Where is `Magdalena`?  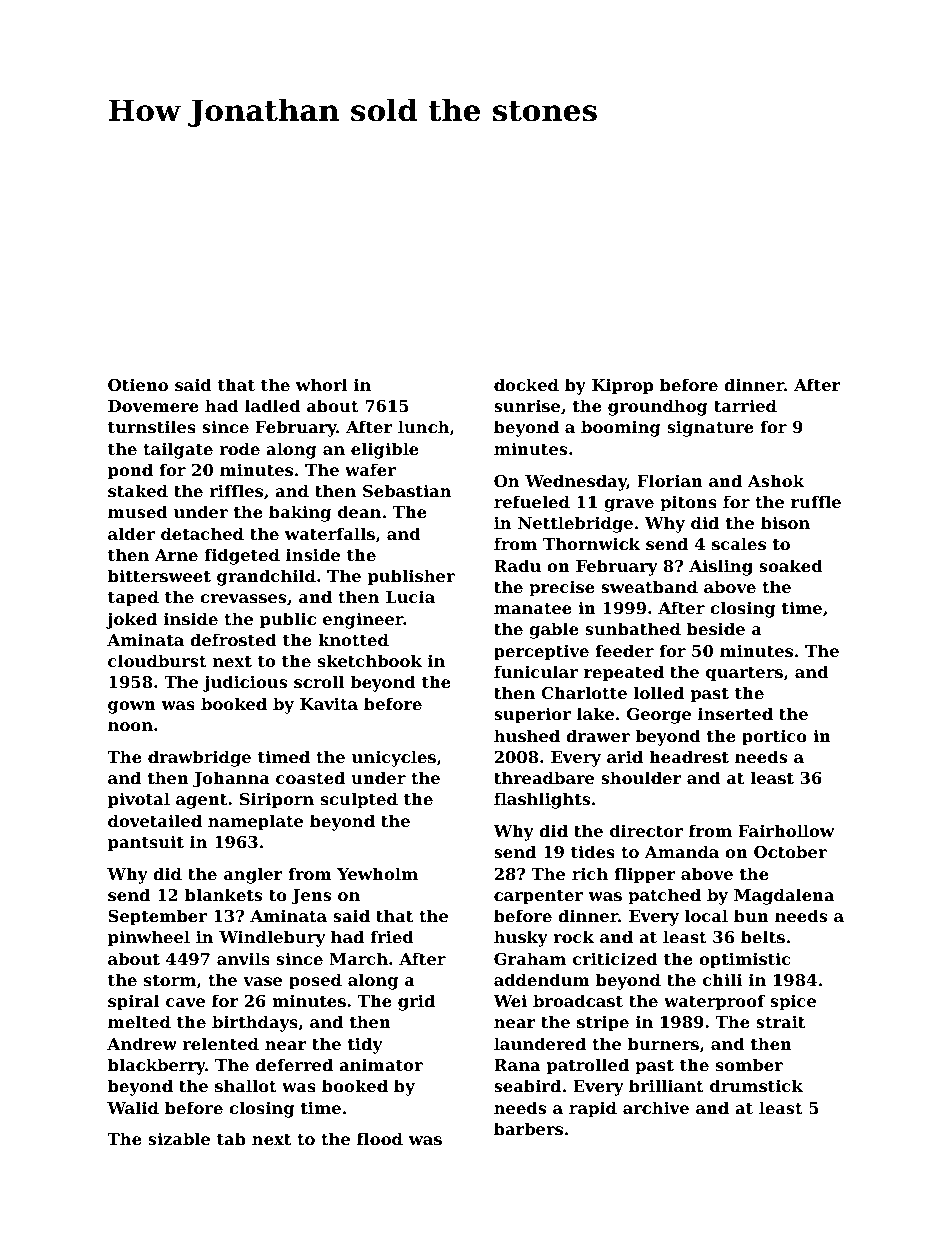 Magdalena is located at coordinates (784, 896).
